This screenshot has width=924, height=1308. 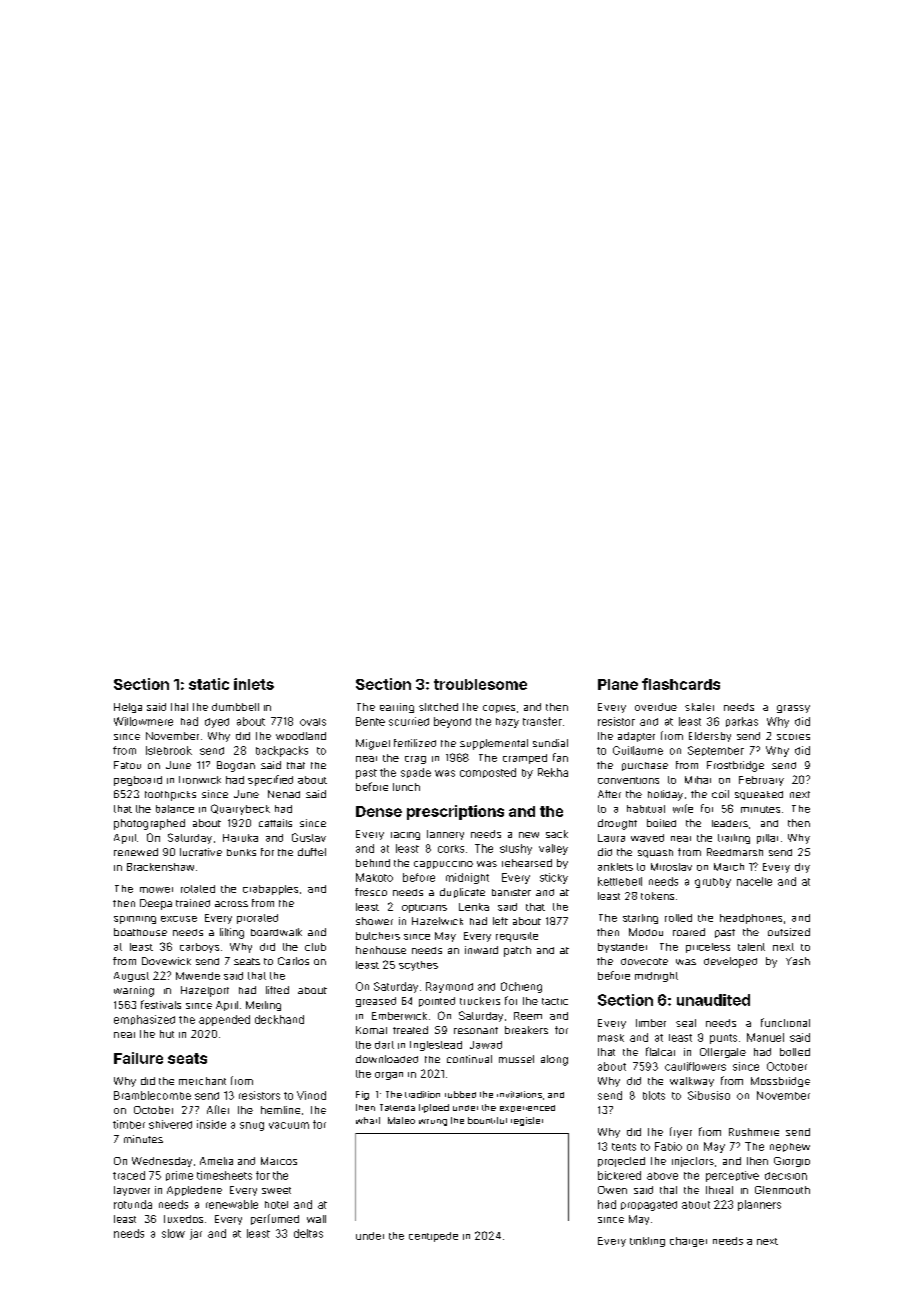 I want to click on squeaked, so click(x=759, y=795).
